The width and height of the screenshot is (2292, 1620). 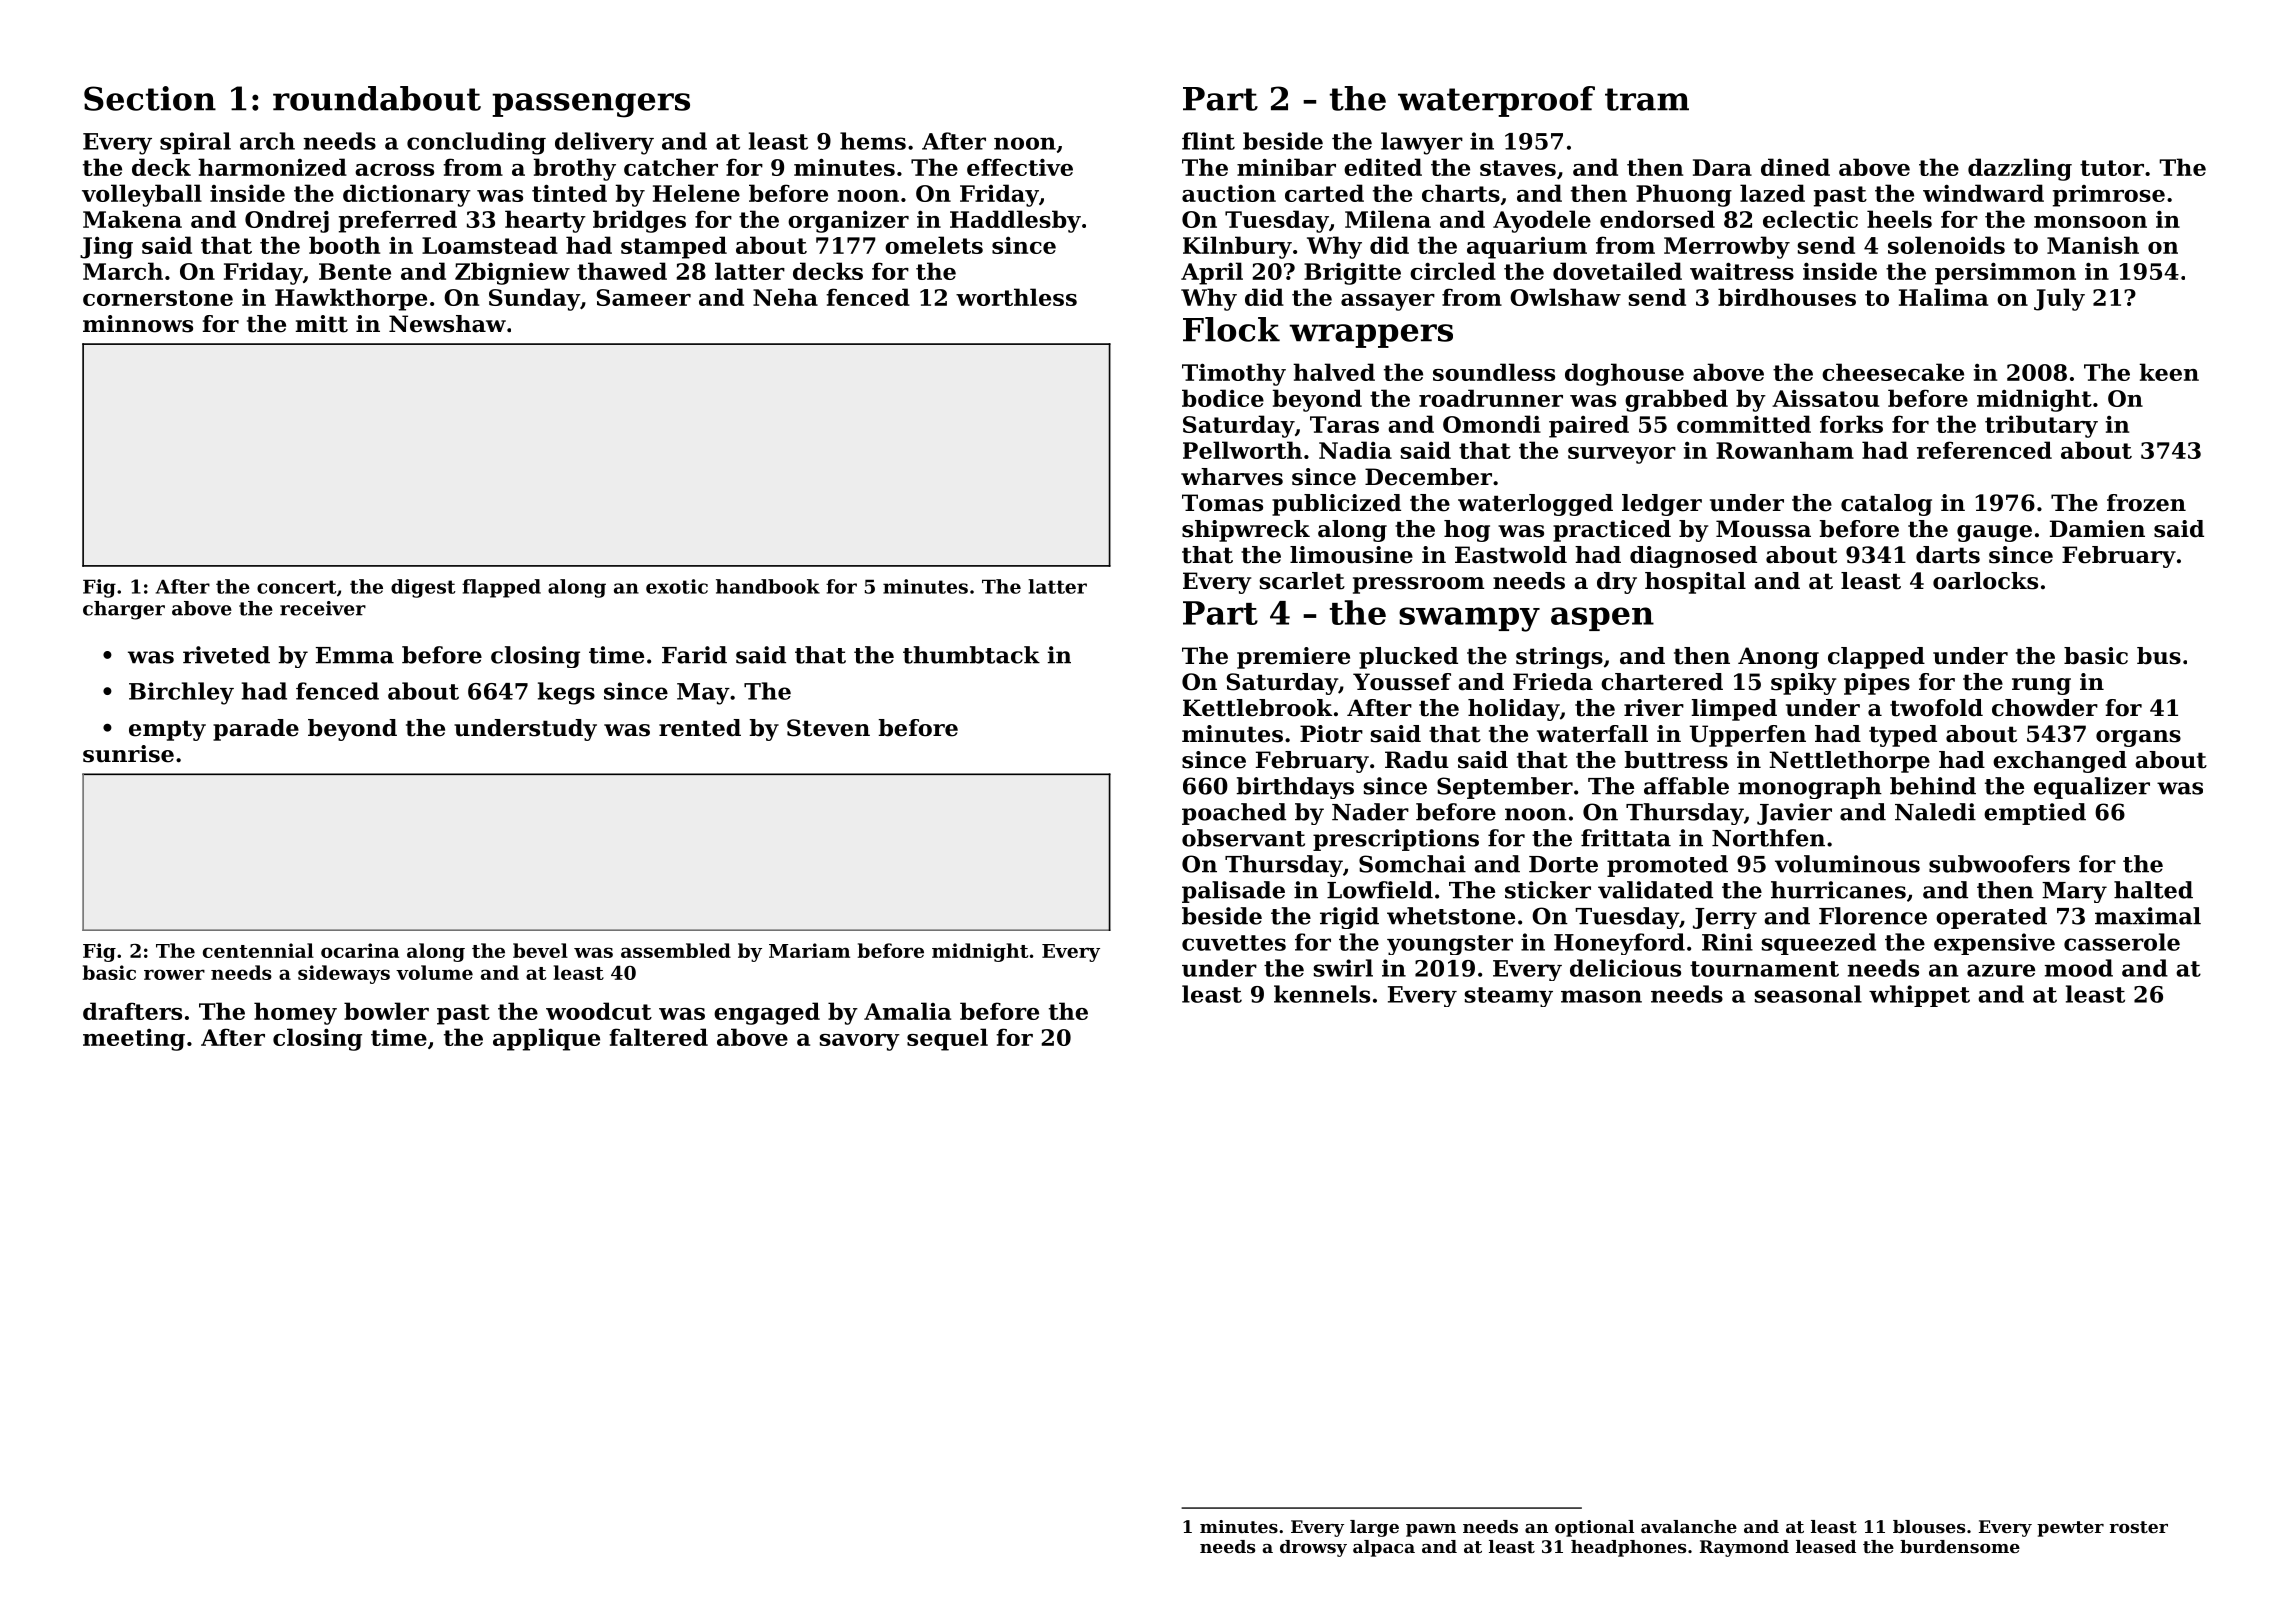 What do you see at coordinates (971, 655) in the screenshot?
I see `thumbtack` at bounding box center [971, 655].
